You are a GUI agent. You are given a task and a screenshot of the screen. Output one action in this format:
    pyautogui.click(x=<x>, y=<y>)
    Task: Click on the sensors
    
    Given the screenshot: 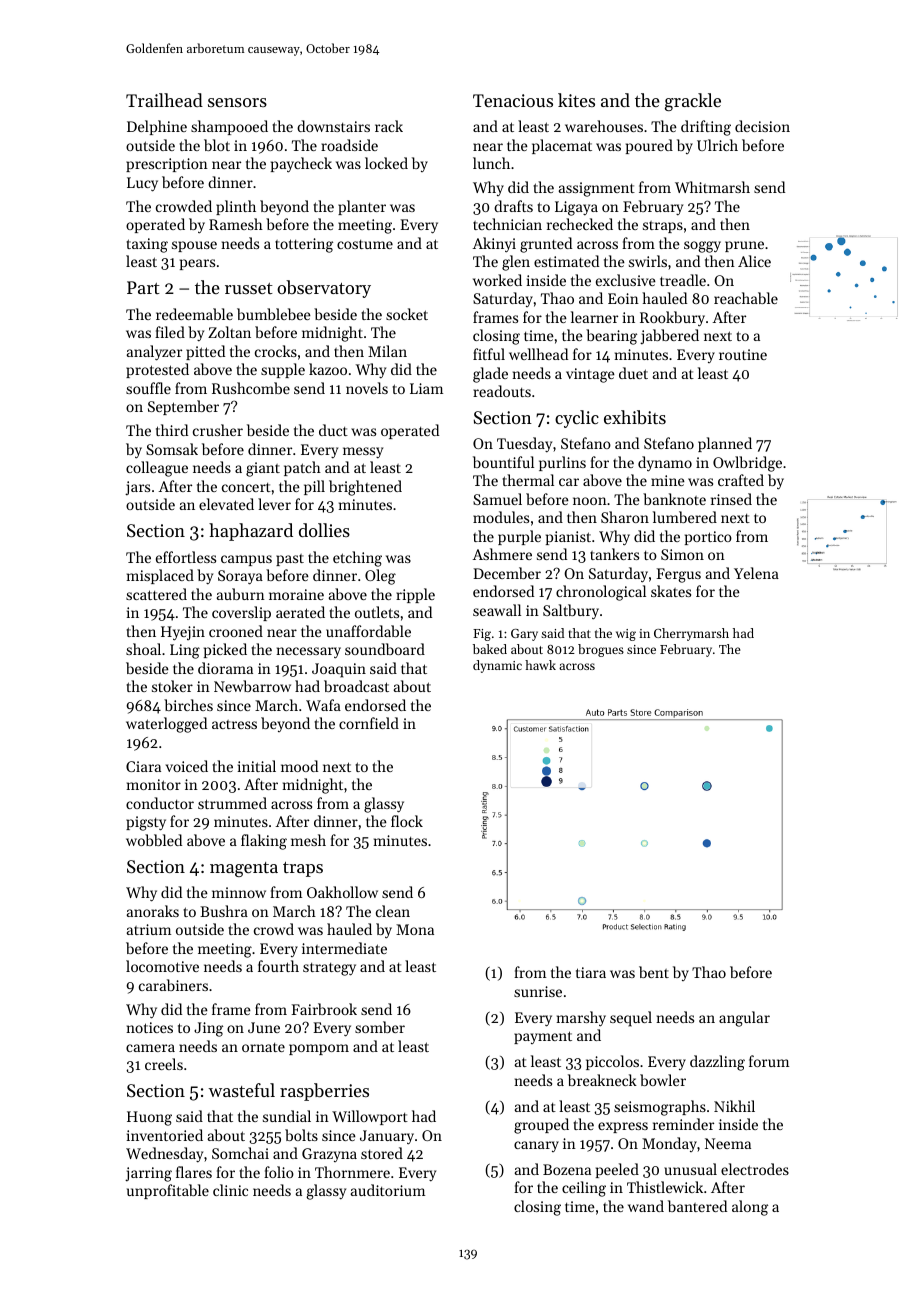 What is the action you would take?
    pyautogui.click(x=237, y=102)
